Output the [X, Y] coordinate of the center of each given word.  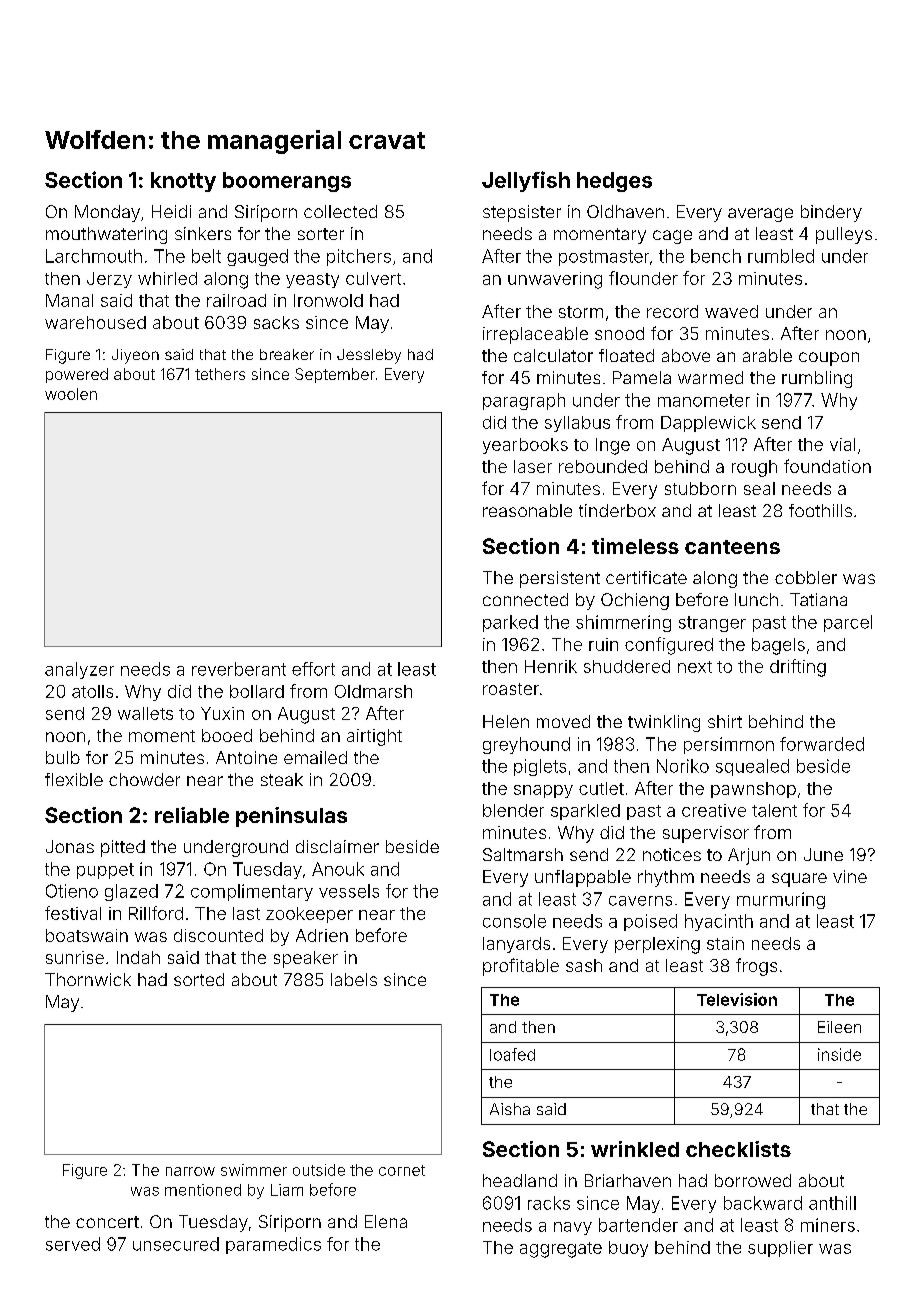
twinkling [664, 723]
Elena [386, 1221]
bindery [831, 213]
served [73, 1244]
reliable [192, 815]
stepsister [522, 213]
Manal [69, 300]
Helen [506, 721]
